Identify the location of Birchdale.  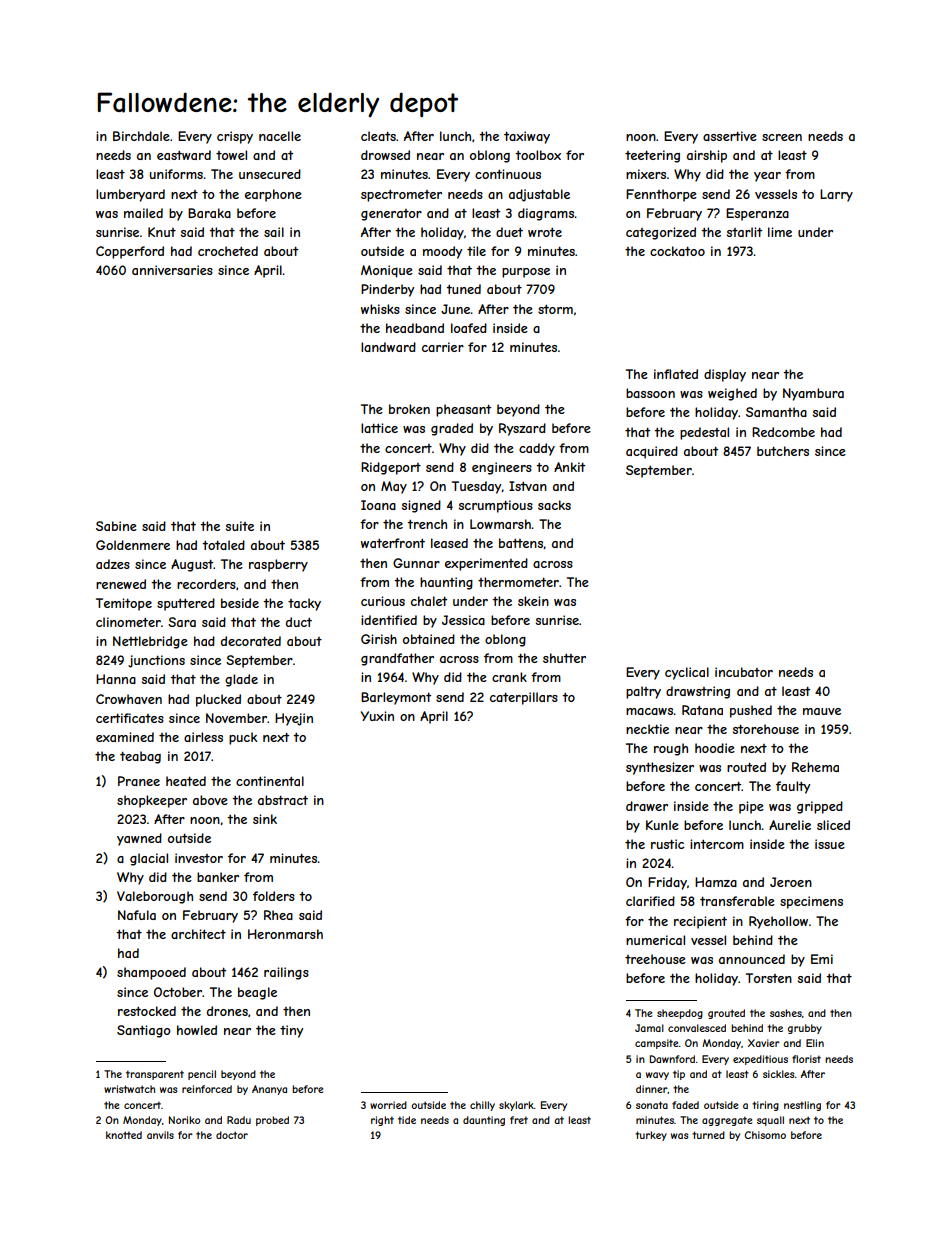
(141, 136).
